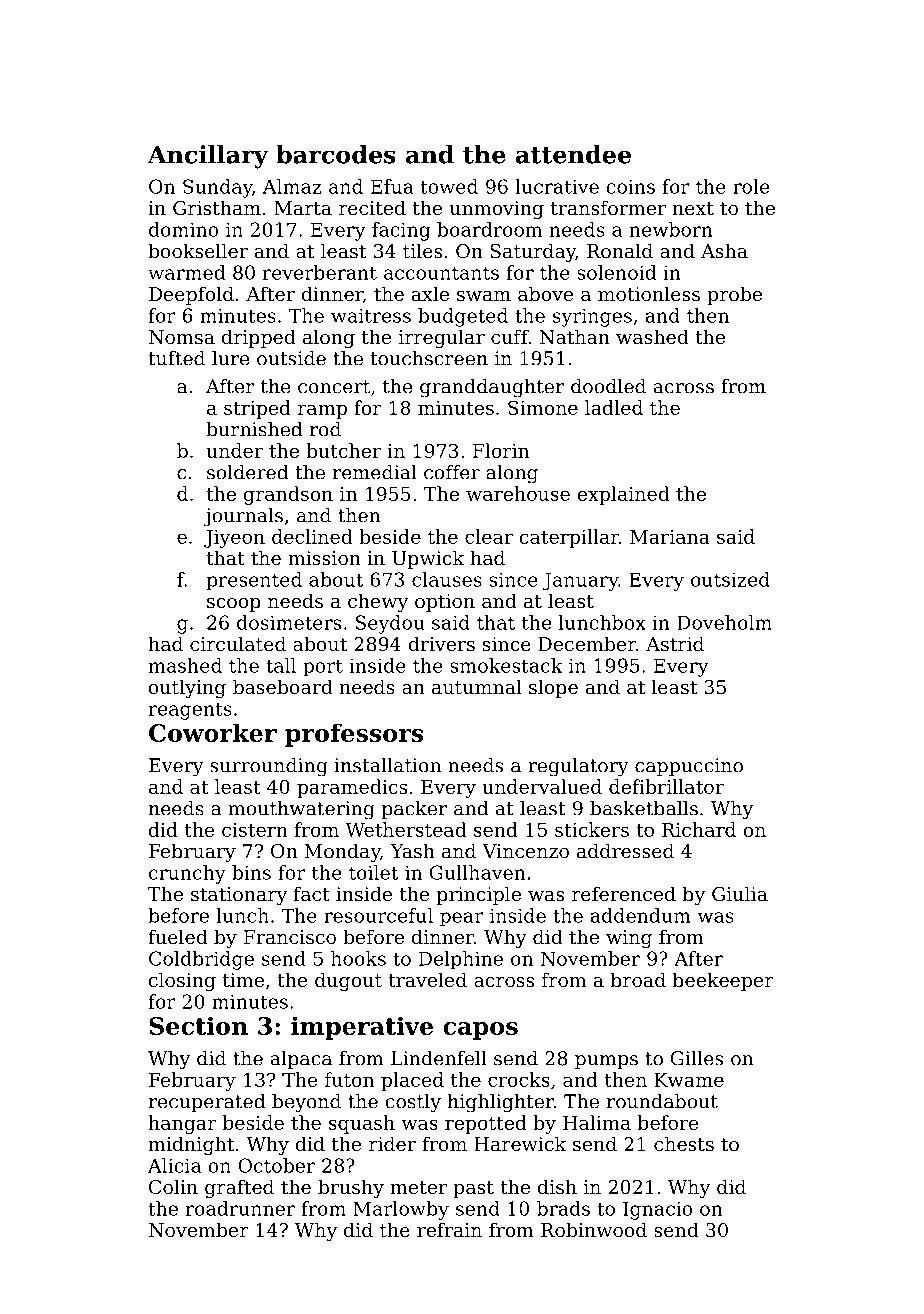 The width and height of the screenshot is (924, 1314). Describe the element at coordinates (190, 711) in the screenshot. I see `reagents` at that location.
